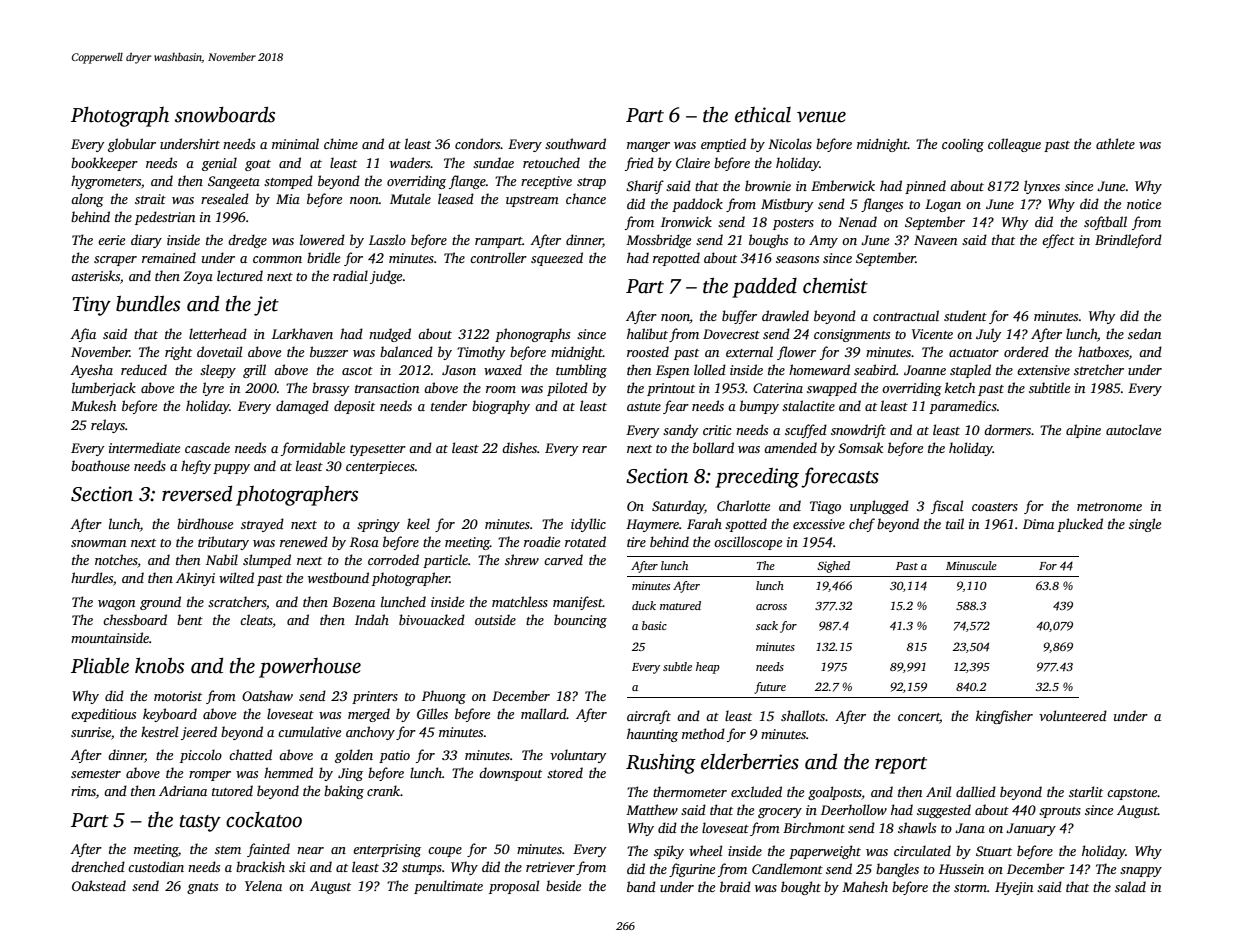 This document has height=952, width=1233. I want to click on springy, so click(378, 525).
